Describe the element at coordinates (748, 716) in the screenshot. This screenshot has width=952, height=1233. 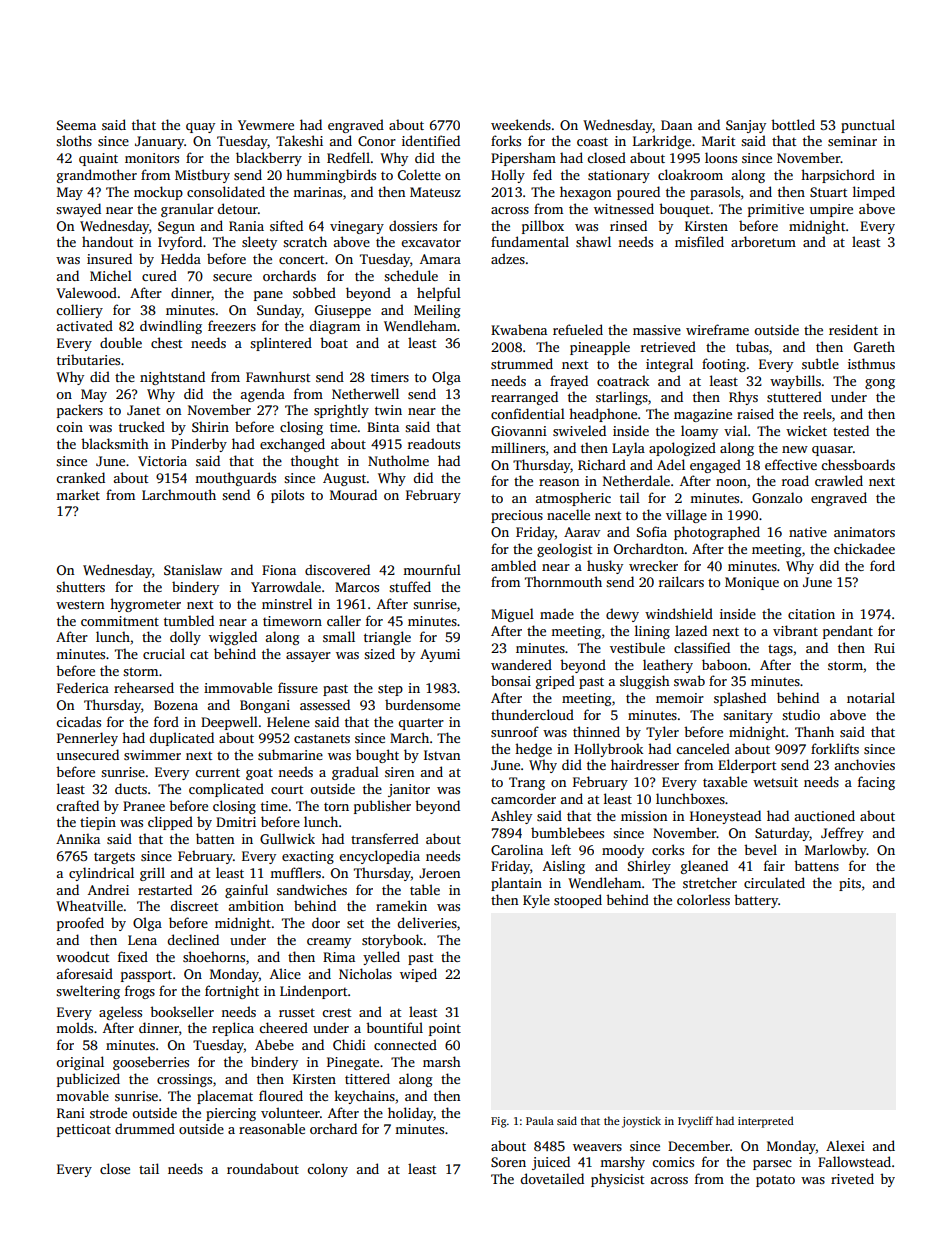
I see `sanitary` at that location.
